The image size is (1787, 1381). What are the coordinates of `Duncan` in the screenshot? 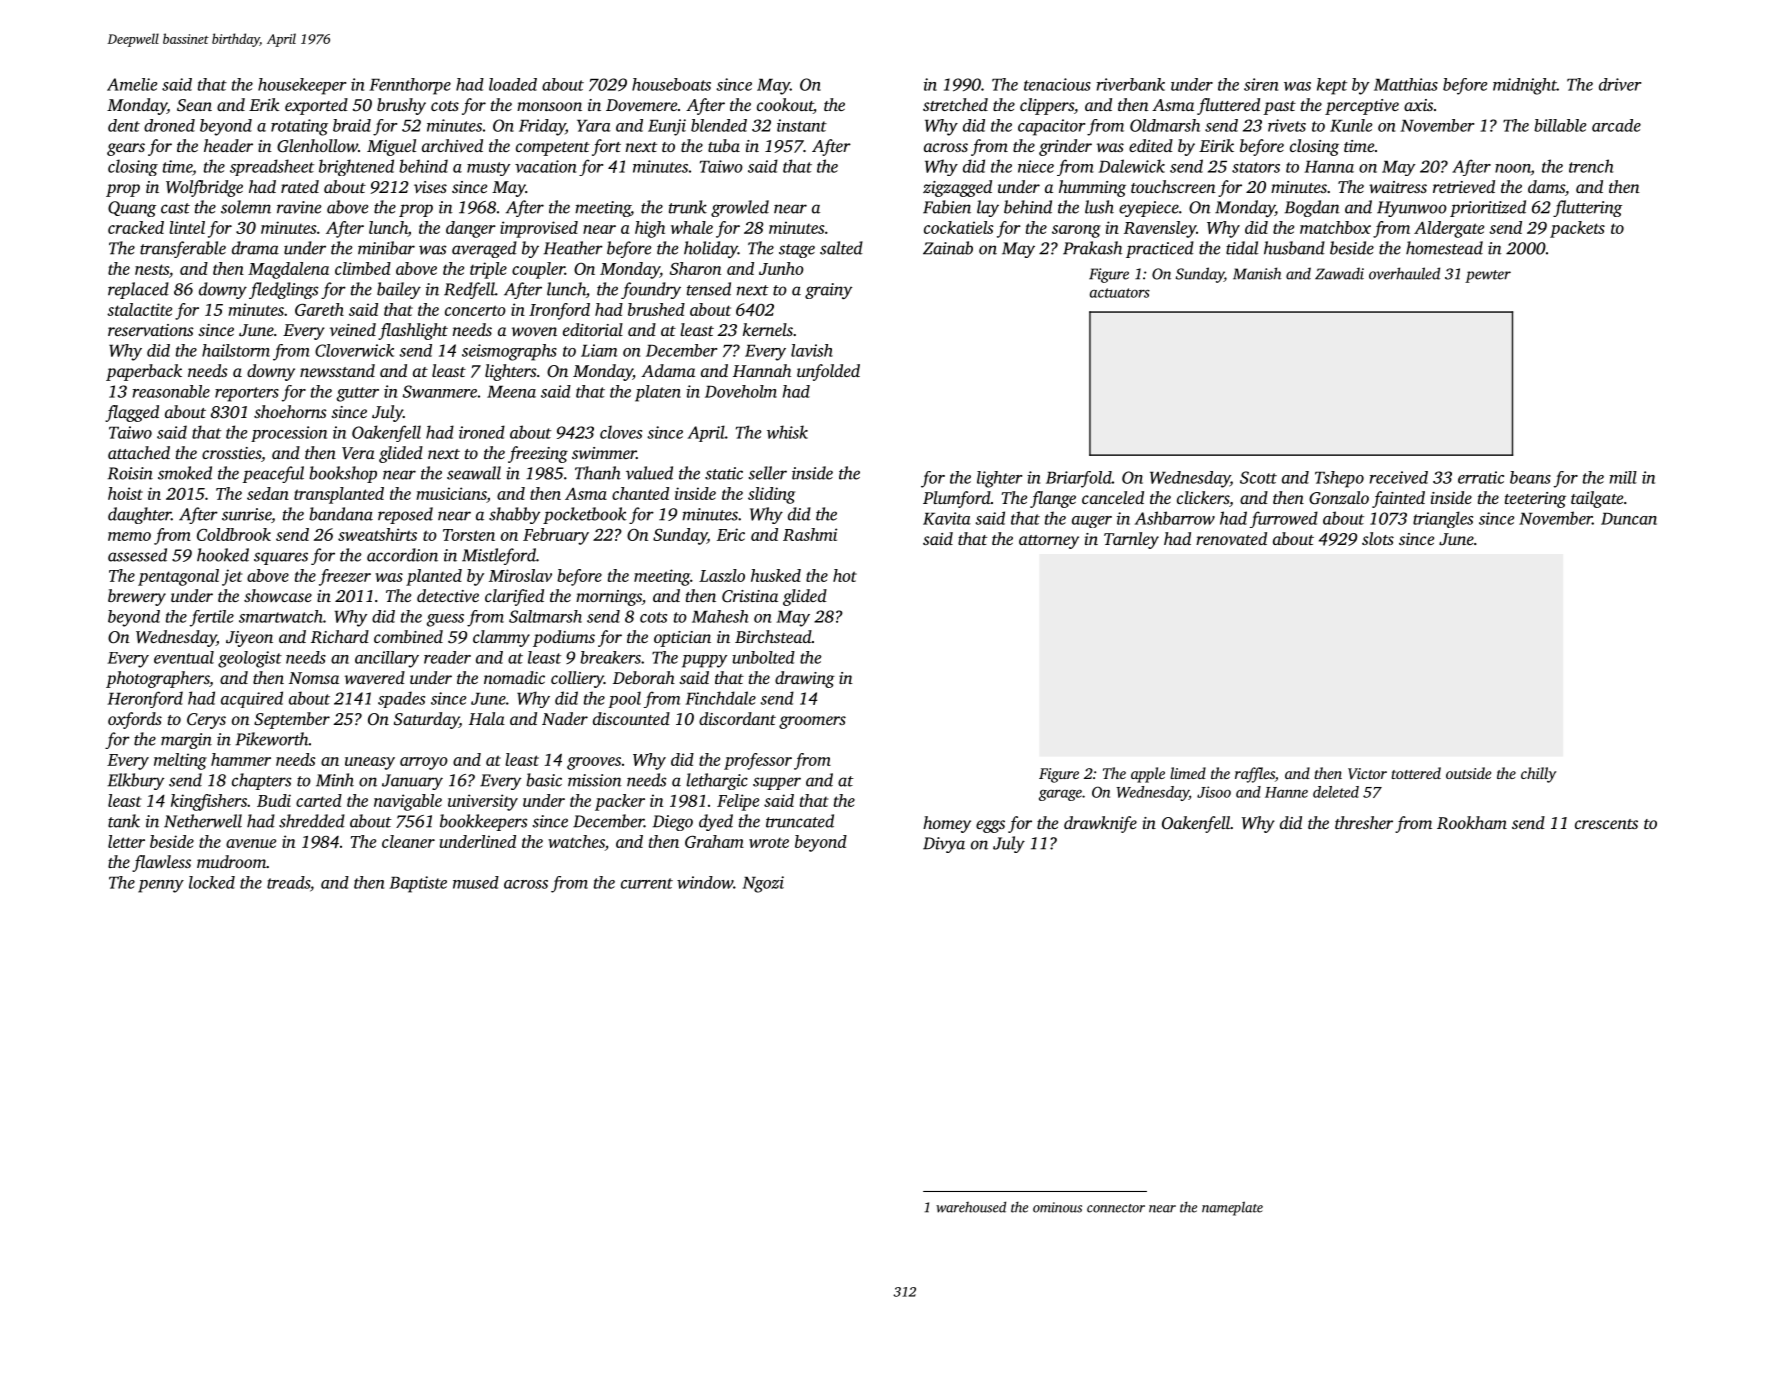 It's located at (1629, 519).
